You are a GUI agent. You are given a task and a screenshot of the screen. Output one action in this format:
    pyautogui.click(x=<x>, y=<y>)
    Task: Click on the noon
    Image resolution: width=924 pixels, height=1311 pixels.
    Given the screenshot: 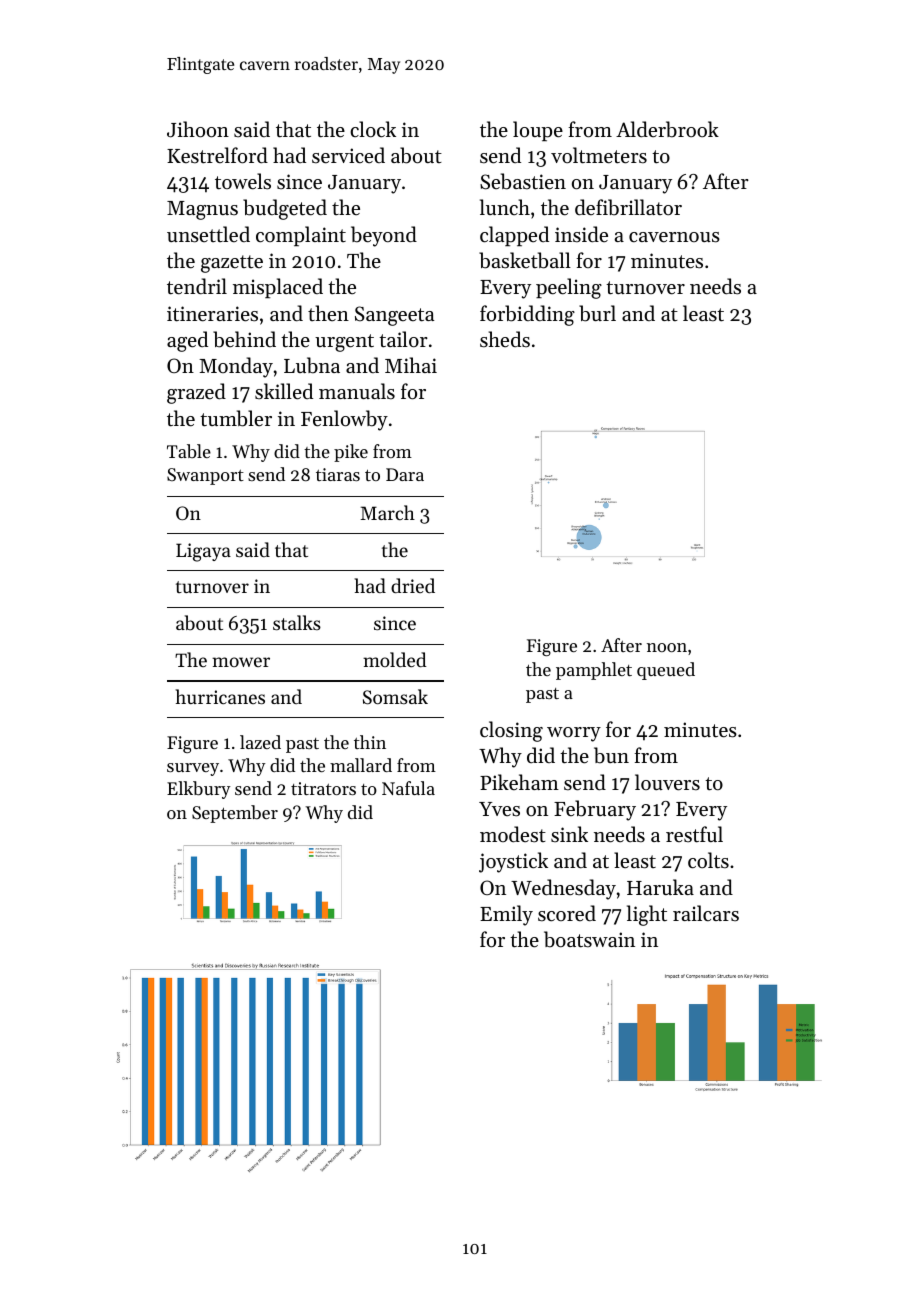 What is the action you would take?
    pyautogui.click(x=667, y=647)
